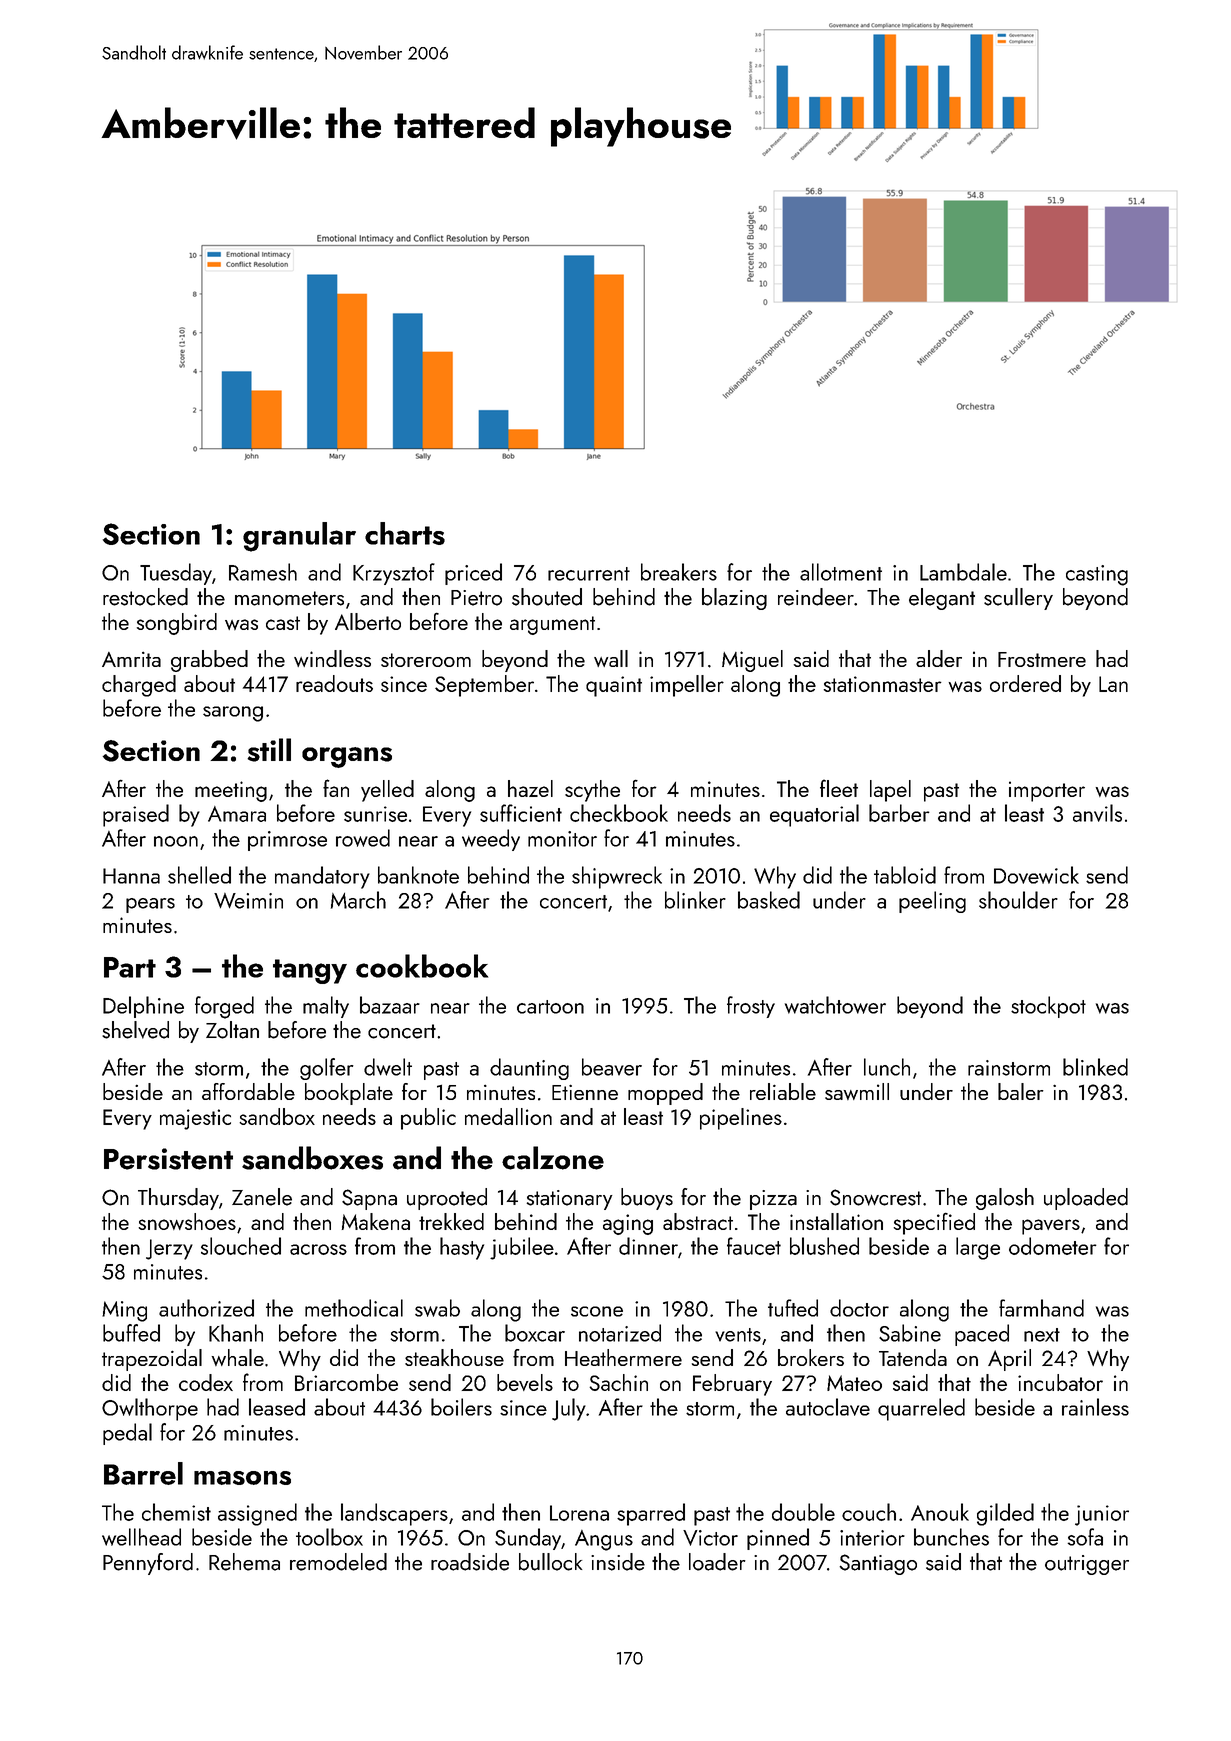  Describe the element at coordinates (326, 1007) in the page. I see `malty` at that location.
